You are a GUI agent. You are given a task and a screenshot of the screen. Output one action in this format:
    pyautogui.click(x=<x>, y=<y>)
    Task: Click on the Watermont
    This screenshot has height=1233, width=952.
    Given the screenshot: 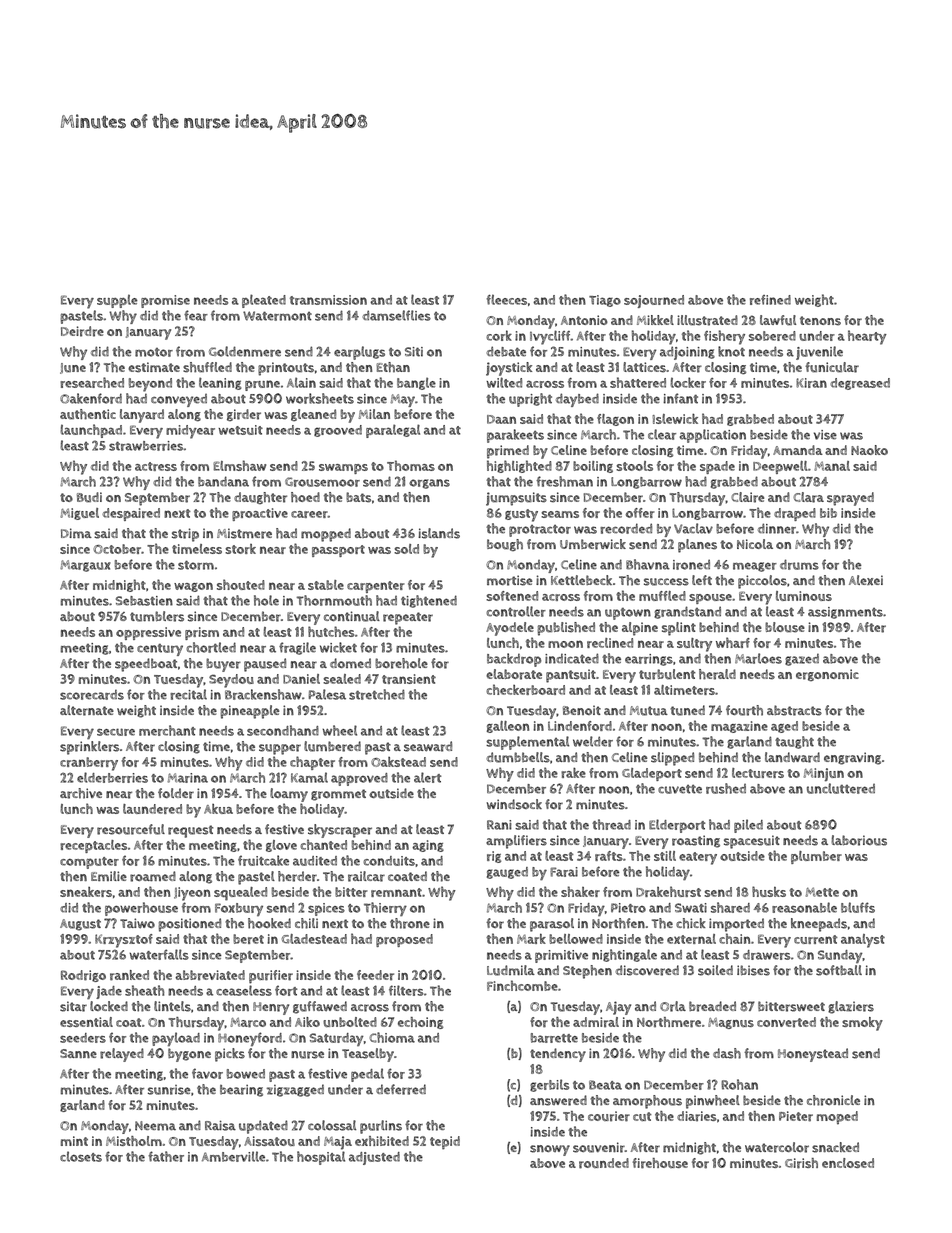 What is the action you would take?
    pyautogui.click(x=277, y=316)
